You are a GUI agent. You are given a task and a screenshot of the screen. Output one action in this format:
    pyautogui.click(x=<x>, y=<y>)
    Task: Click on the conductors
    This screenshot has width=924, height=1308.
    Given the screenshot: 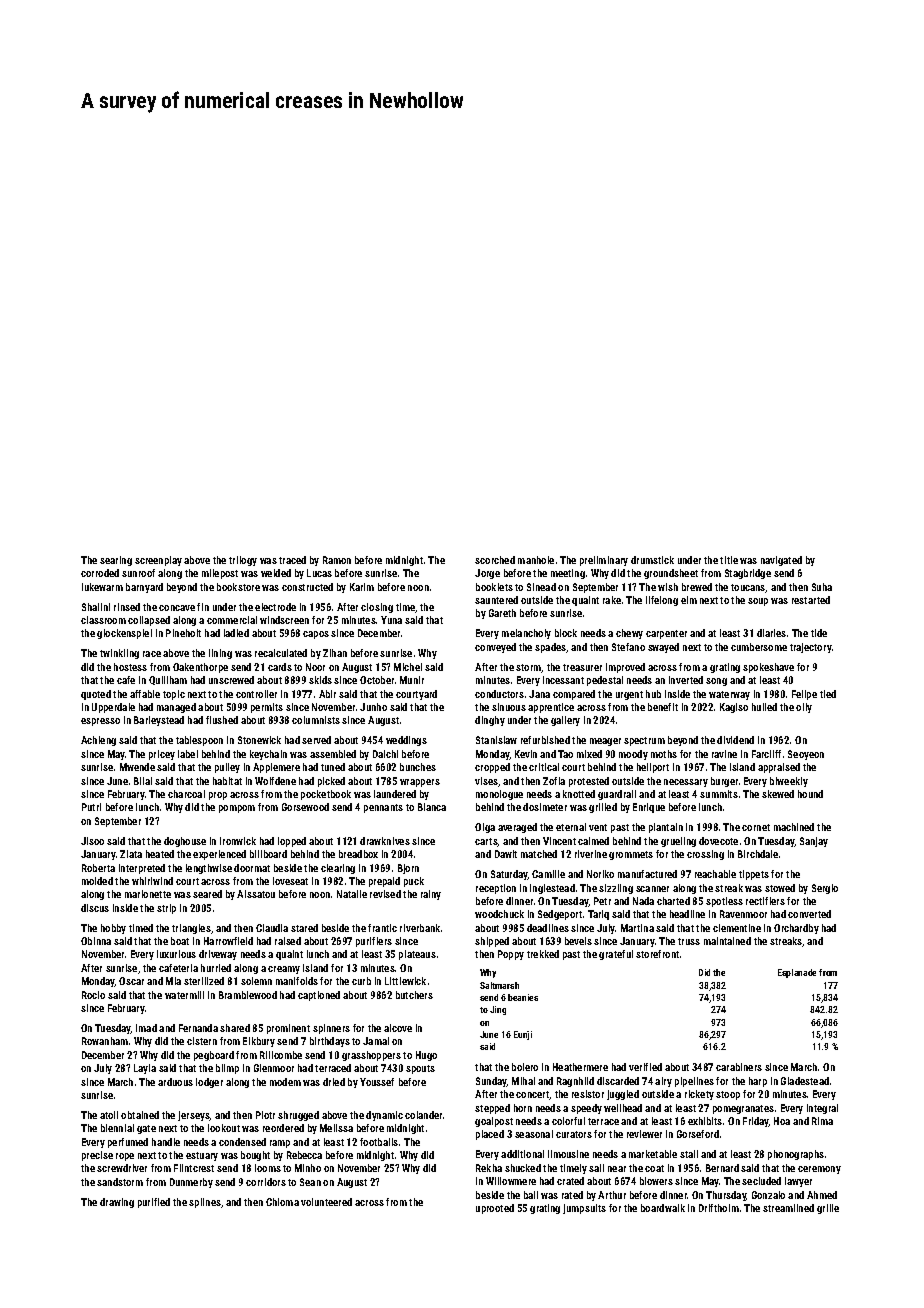 What is the action you would take?
    pyautogui.click(x=499, y=694)
